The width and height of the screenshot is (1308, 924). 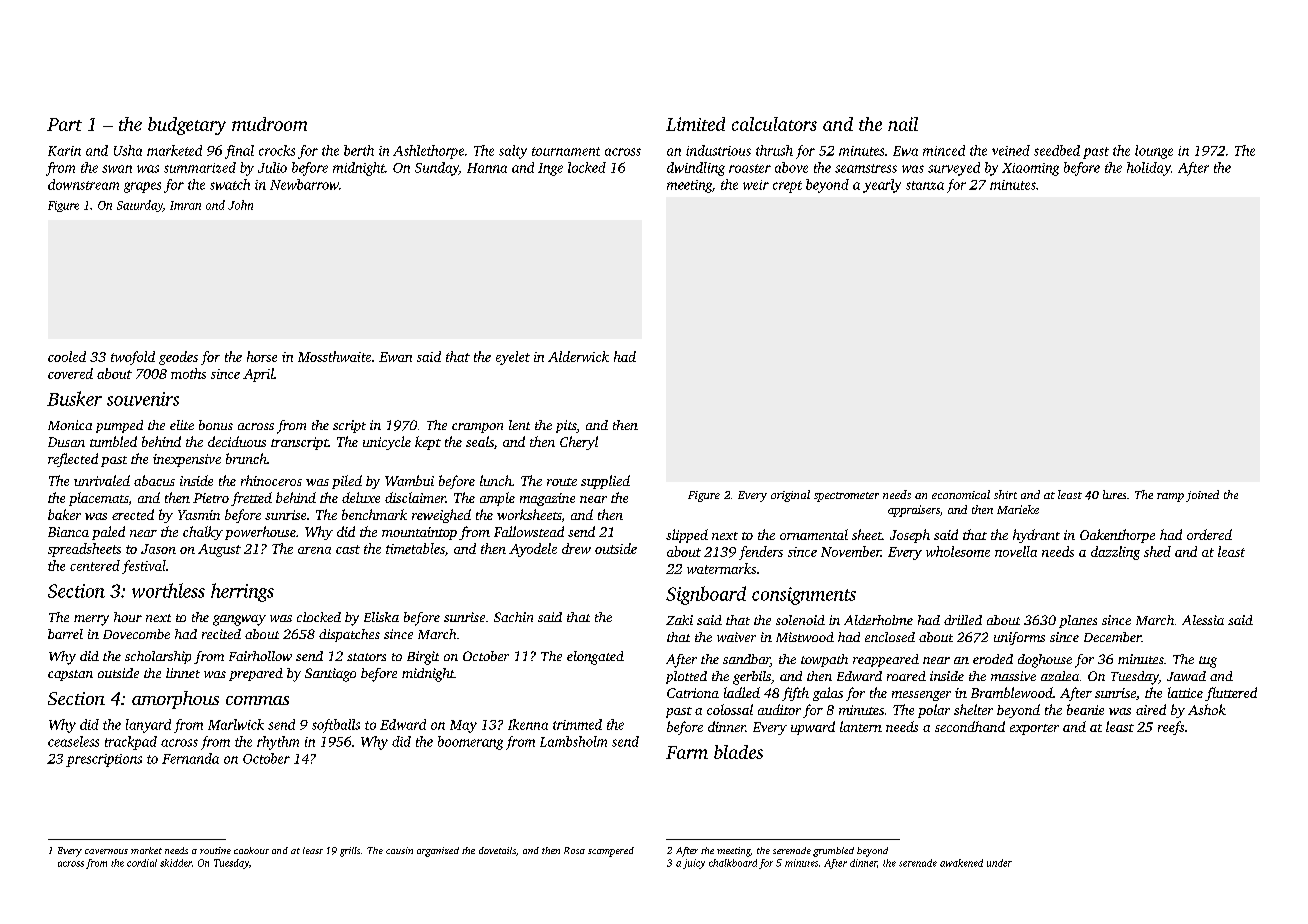 What do you see at coordinates (513, 152) in the screenshot?
I see `salty` at bounding box center [513, 152].
